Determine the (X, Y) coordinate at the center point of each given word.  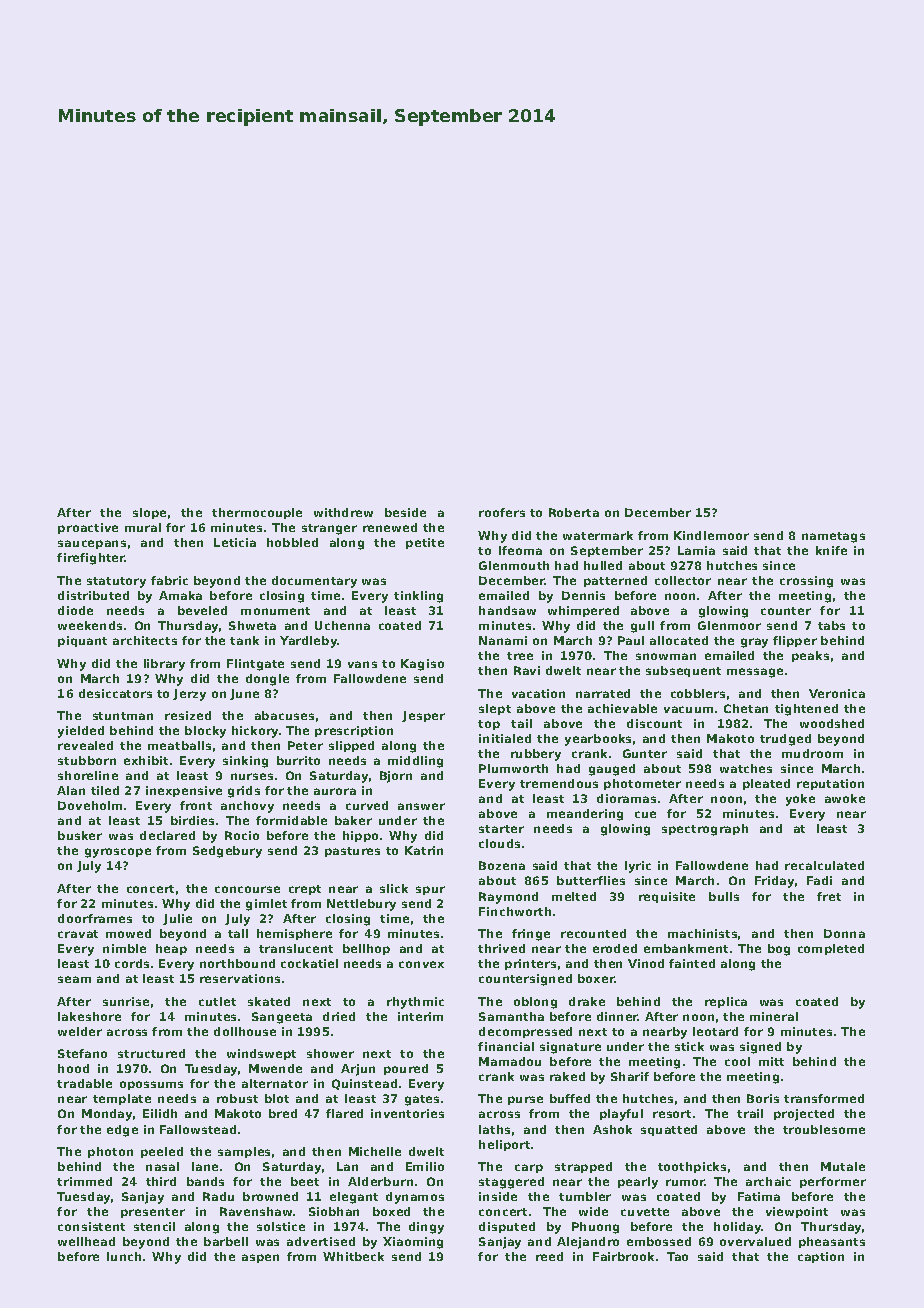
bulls (724, 896)
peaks (810, 656)
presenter (153, 1213)
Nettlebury (361, 905)
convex (421, 964)
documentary (314, 582)
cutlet (217, 1001)
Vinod (646, 963)
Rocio (242, 835)
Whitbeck (353, 1256)
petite (425, 543)
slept (495, 709)
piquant (82, 641)
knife (831, 550)
